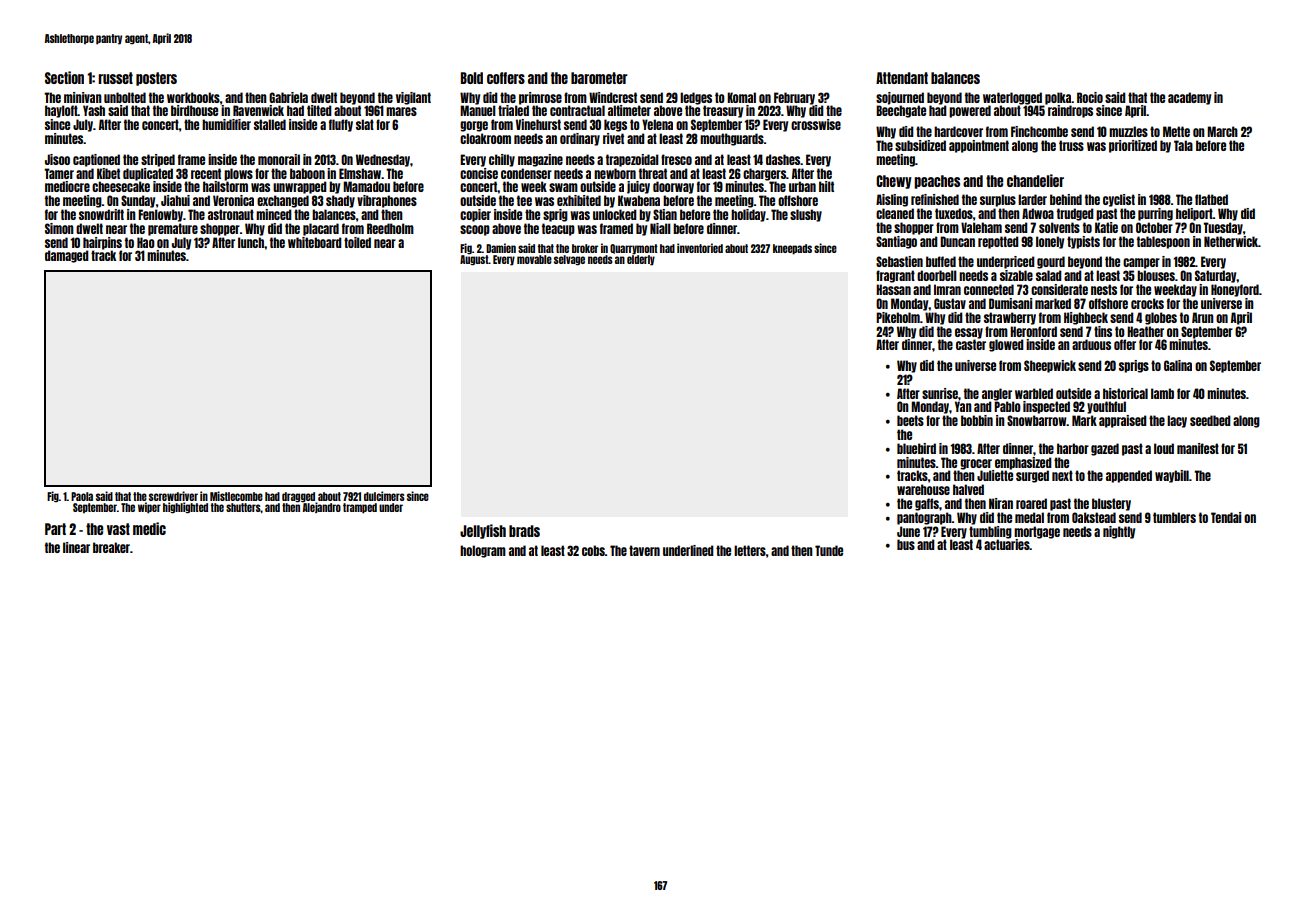  Describe the element at coordinates (474, 260) in the document. I see `August` at that location.
